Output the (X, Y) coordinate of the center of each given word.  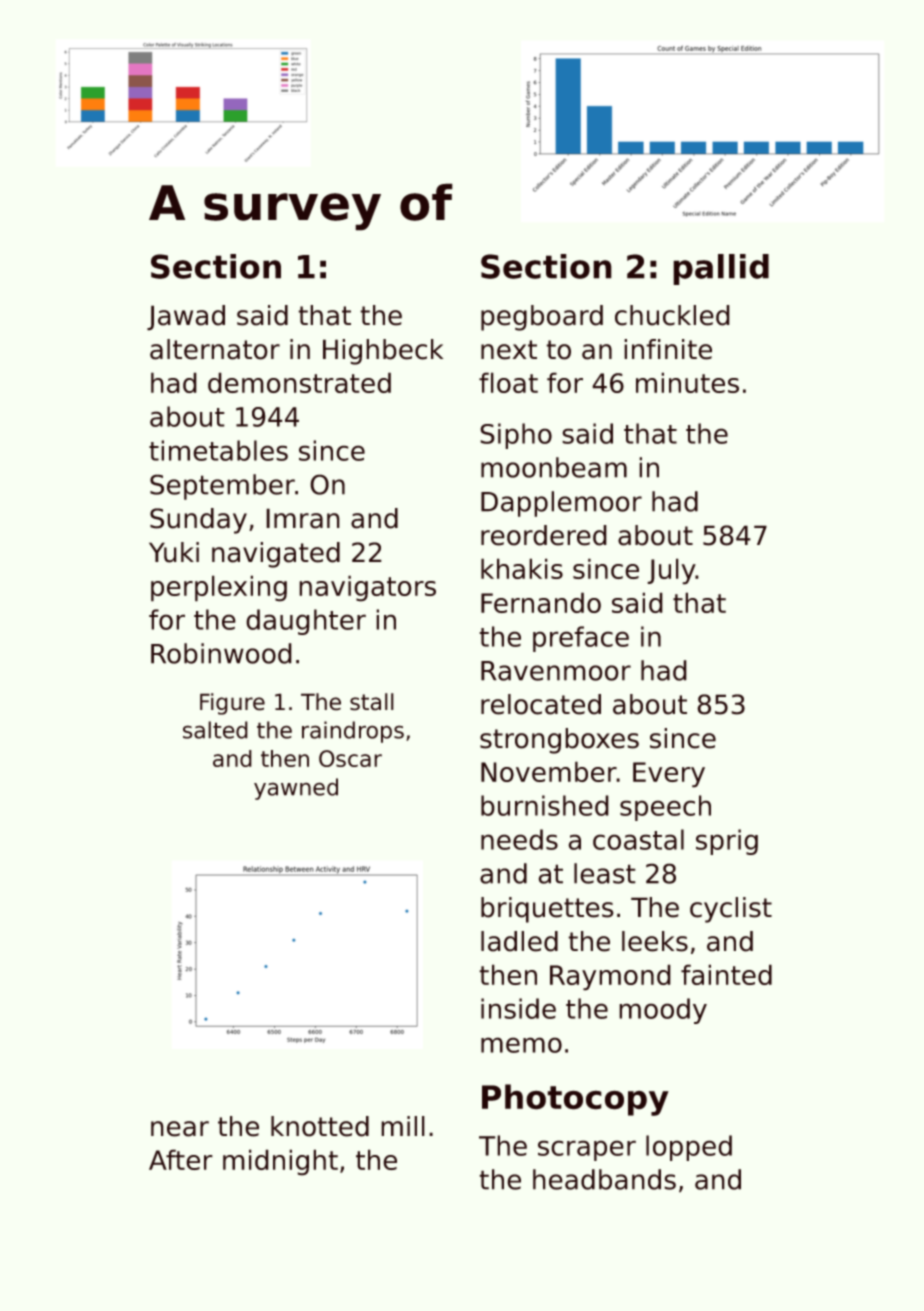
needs (519, 839)
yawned (296, 789)
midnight (280, 1162)
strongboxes (559, 741)
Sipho (516, 436)
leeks (655, 941)
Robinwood (221, 653)
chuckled (672, 315)
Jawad (186, 317)
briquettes (547, 910)
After (180, 1160)
